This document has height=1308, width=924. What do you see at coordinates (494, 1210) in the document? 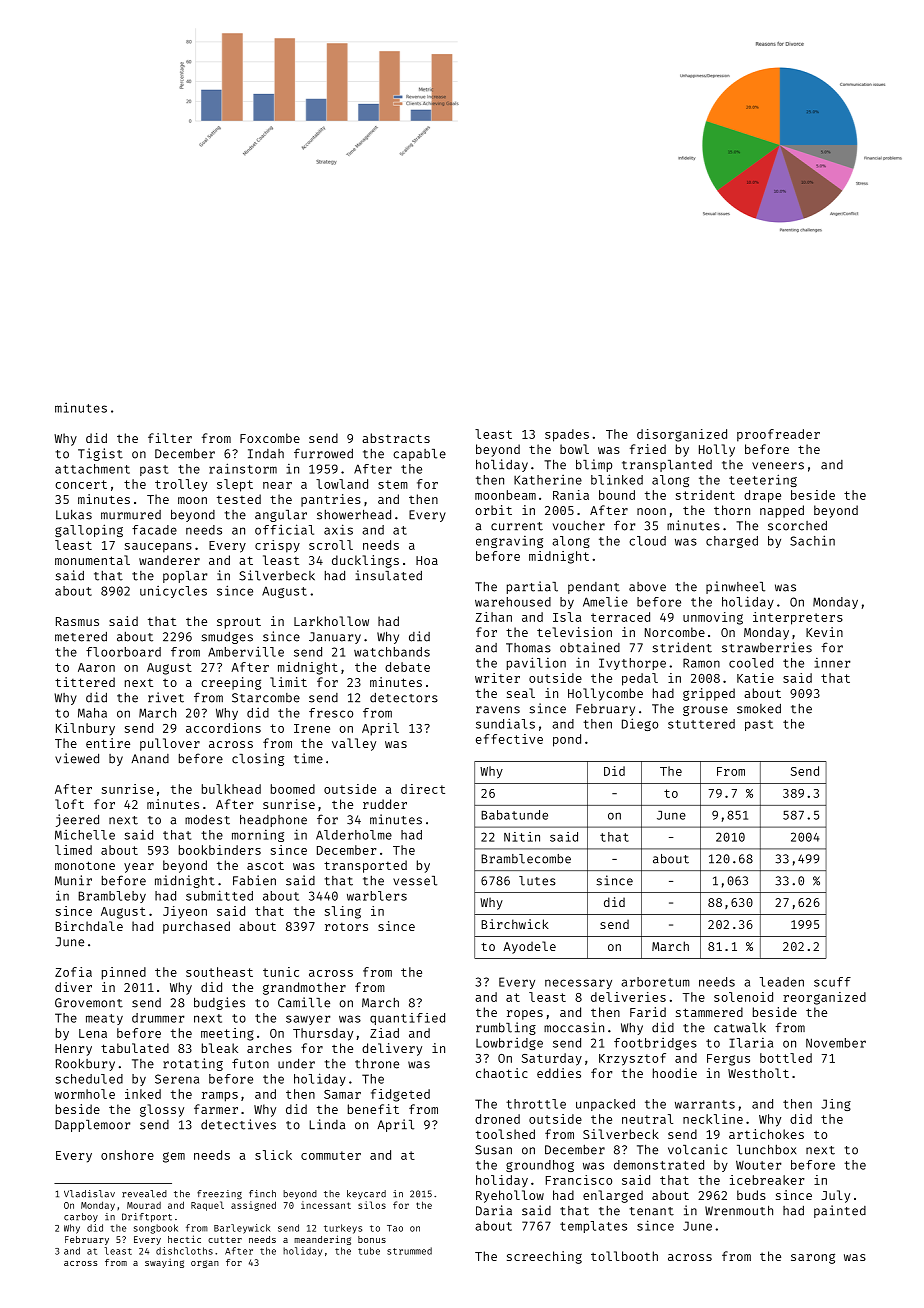
I see `Daria` at bounding box center [494, 1210].
